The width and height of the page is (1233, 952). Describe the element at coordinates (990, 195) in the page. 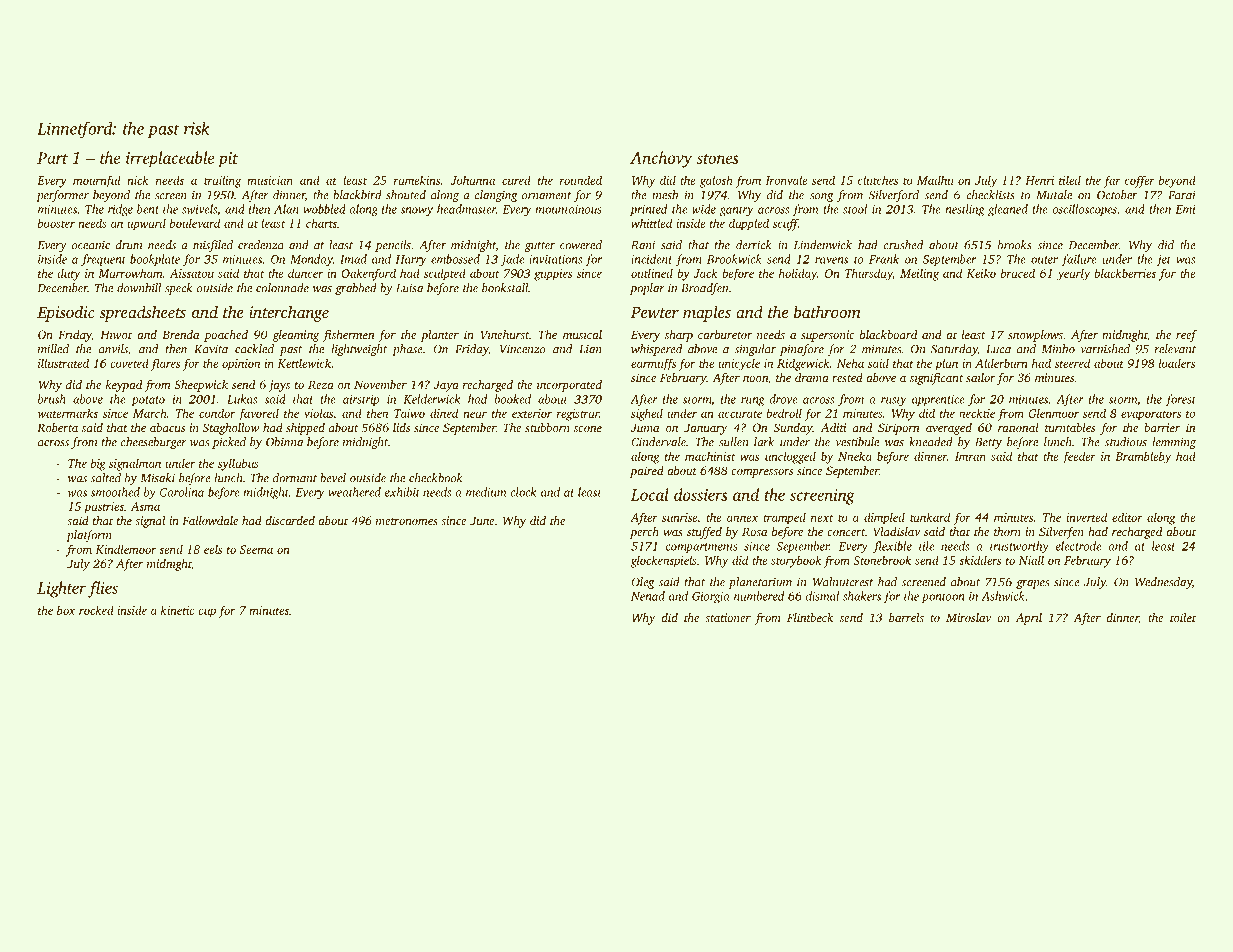

I see `checklists` at that location.
